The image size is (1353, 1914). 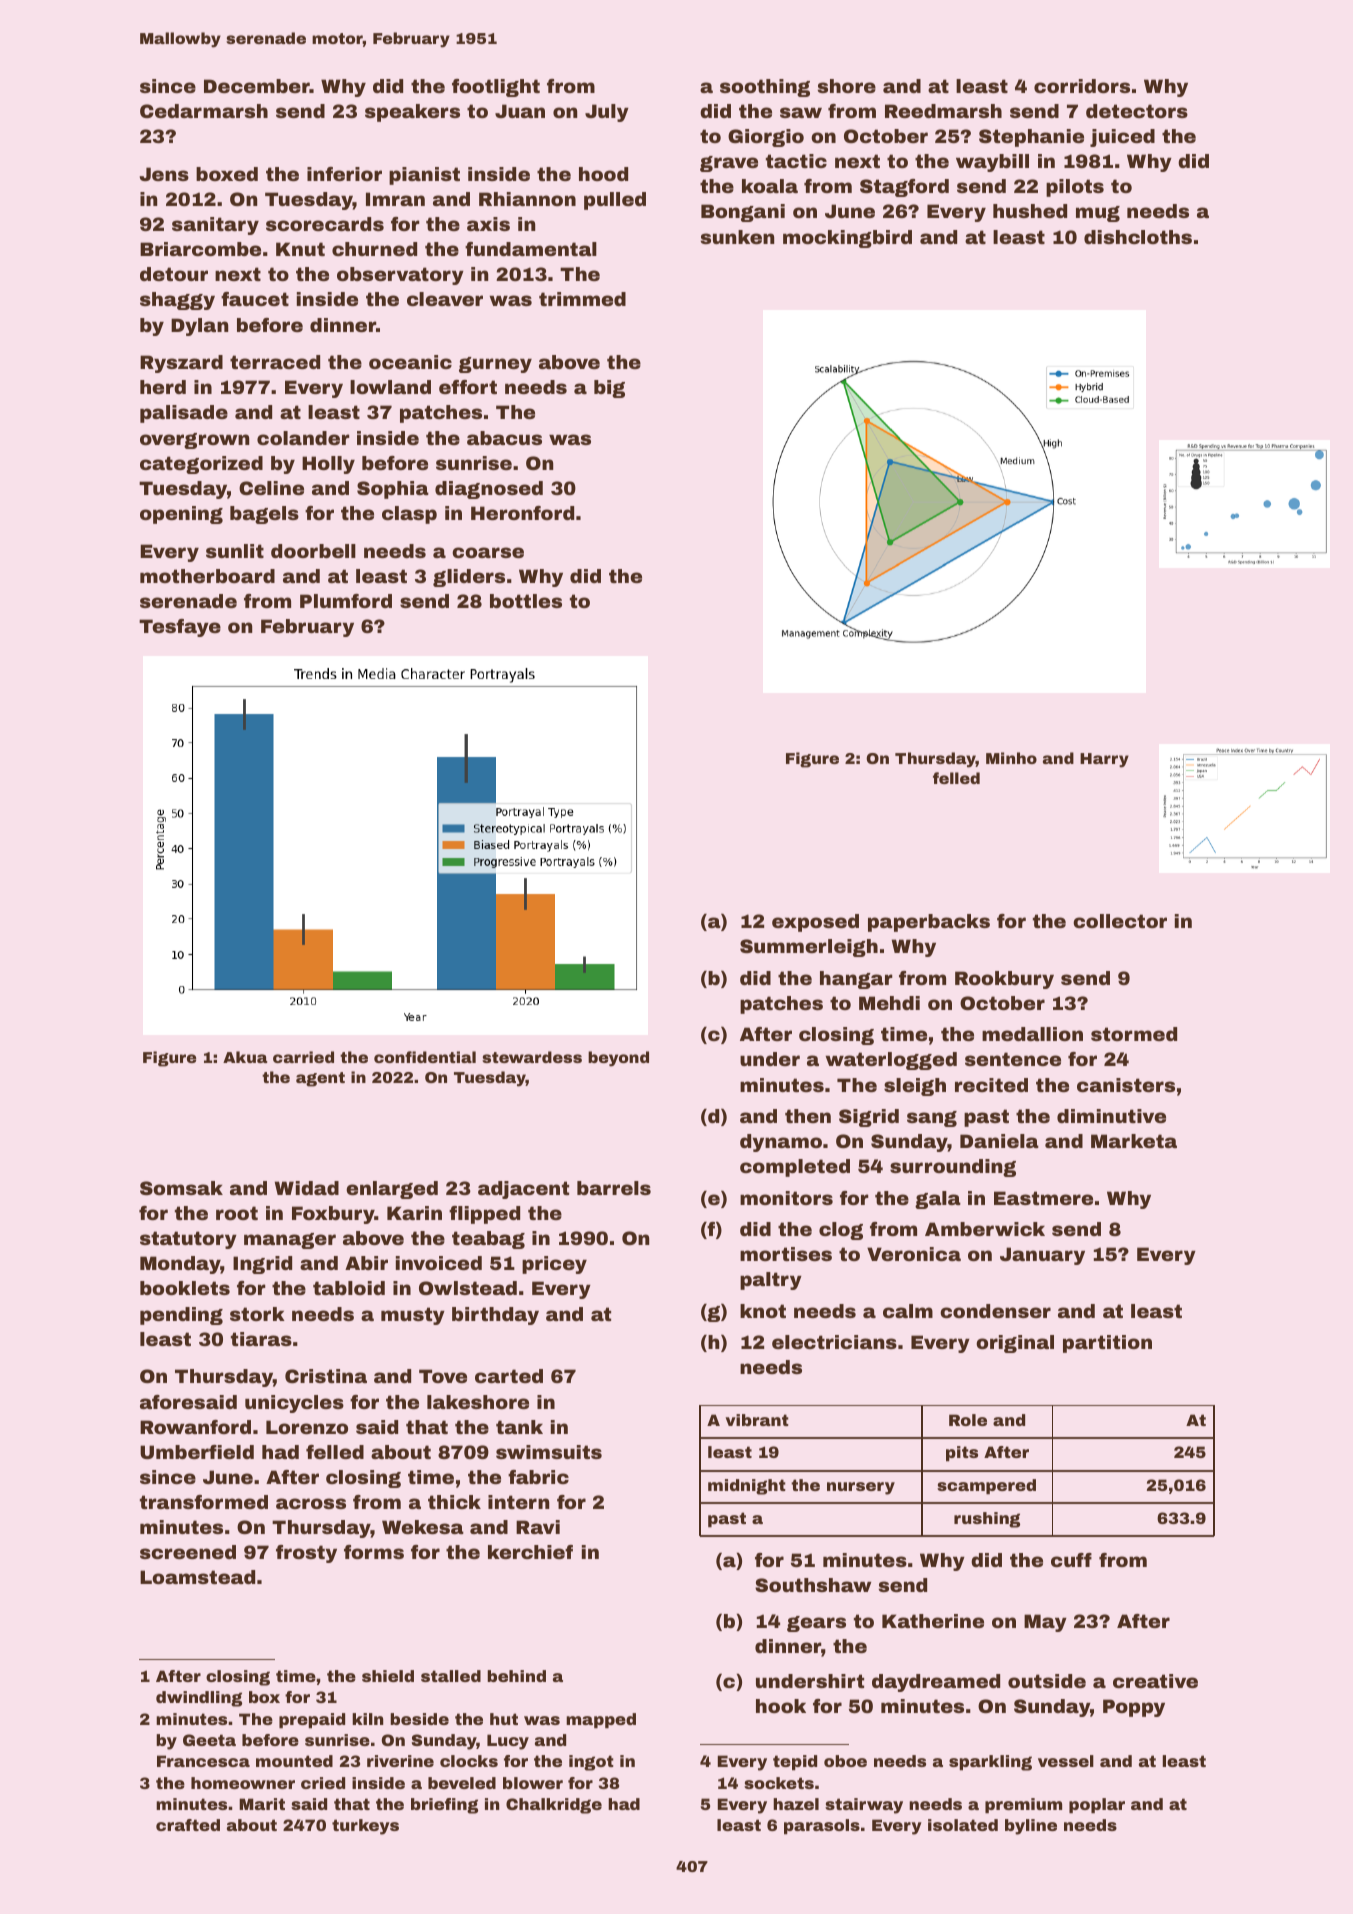 What do you see at coordinates (245, 1057) in the screenshot?
I see `Akua` at bounding box center [245, 1057].
